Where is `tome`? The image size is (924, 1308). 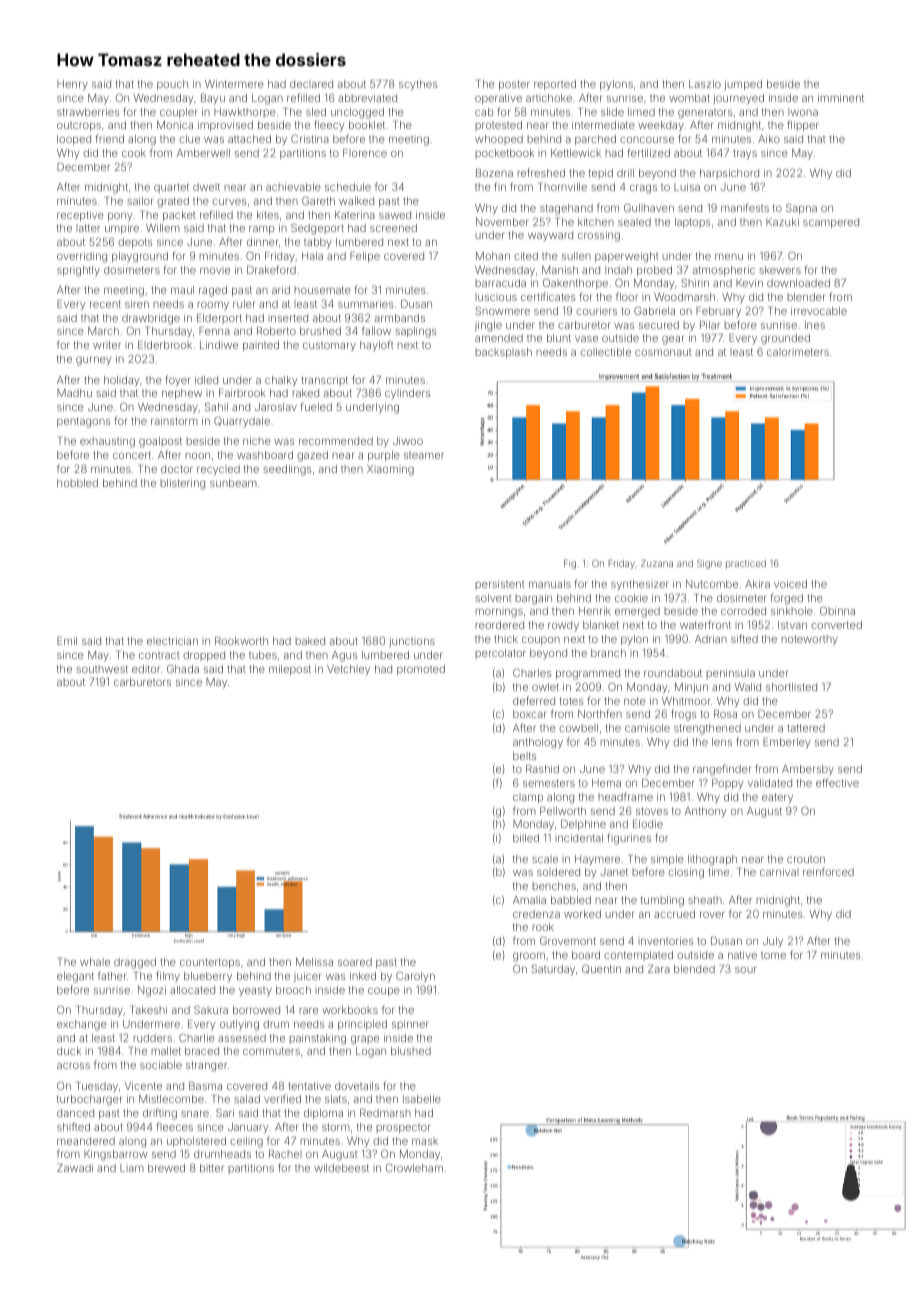 tome is located at coordinates (773, 955).
